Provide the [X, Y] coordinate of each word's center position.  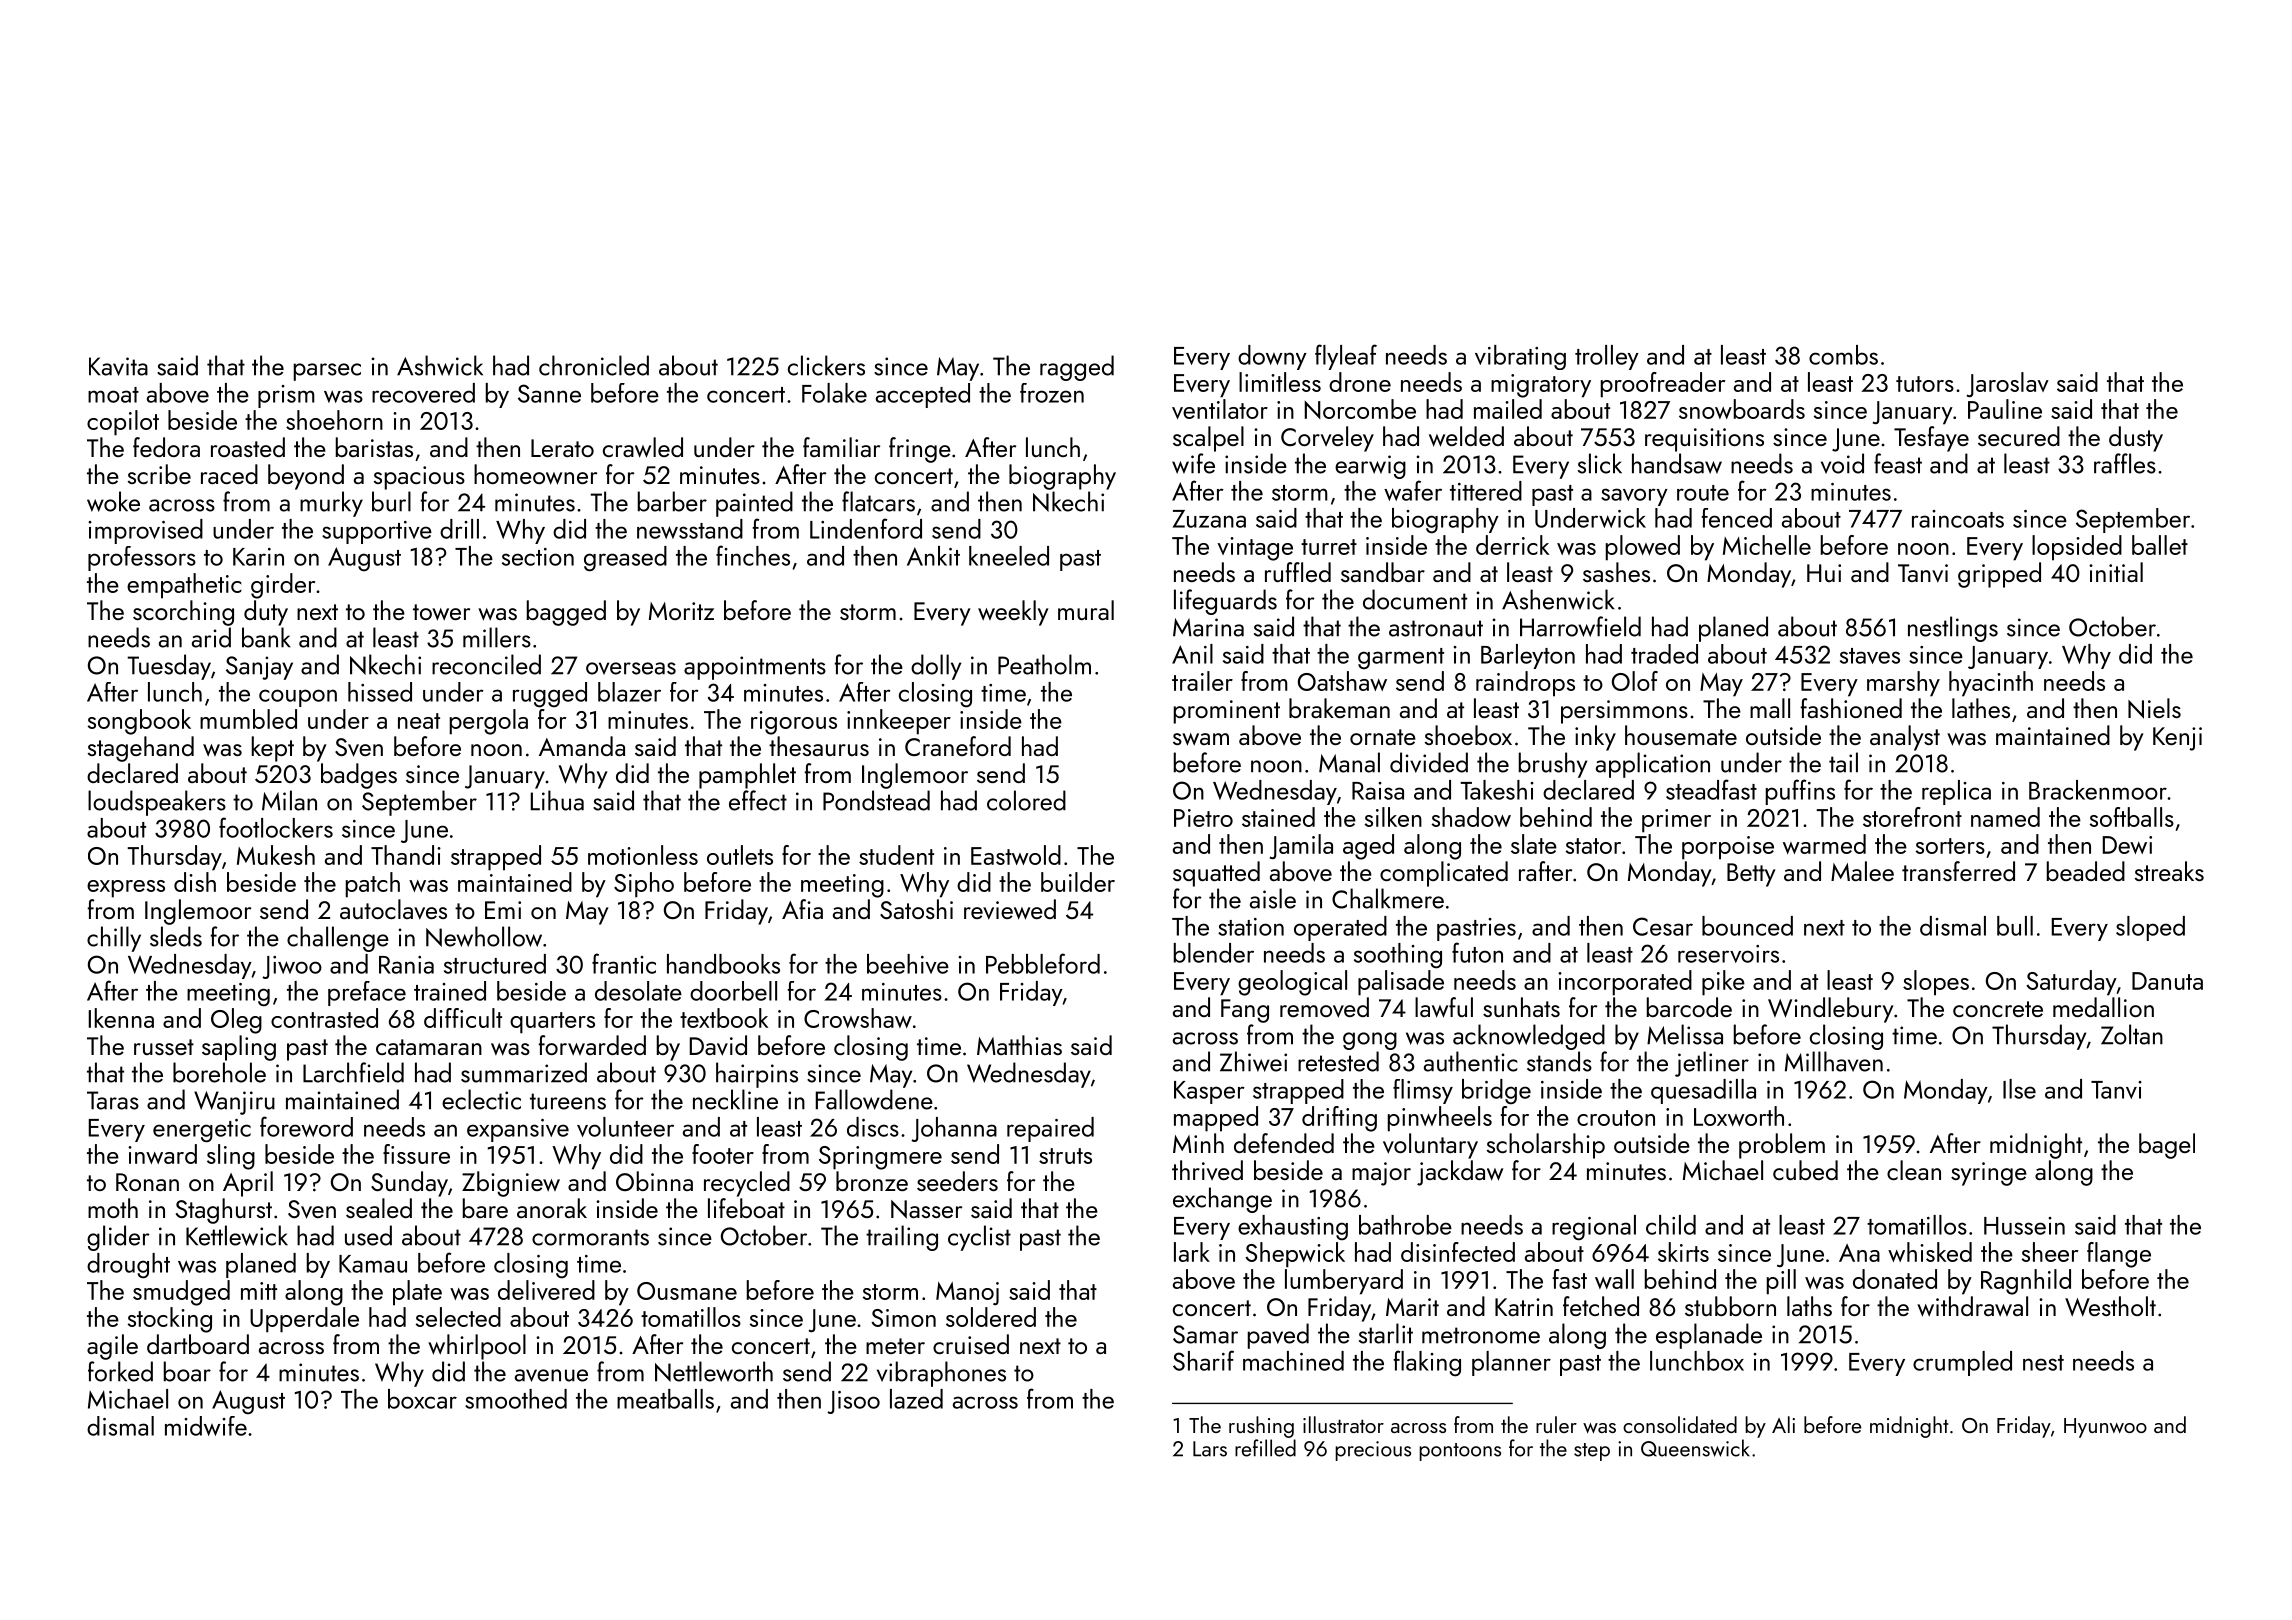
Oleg [236, 1021]
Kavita [118, 366]
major [1381, 1174]
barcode [1689, 1007]
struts [1065, 1156]
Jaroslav [2008, 384]
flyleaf [1346, 357]
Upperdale [304, 1320]
